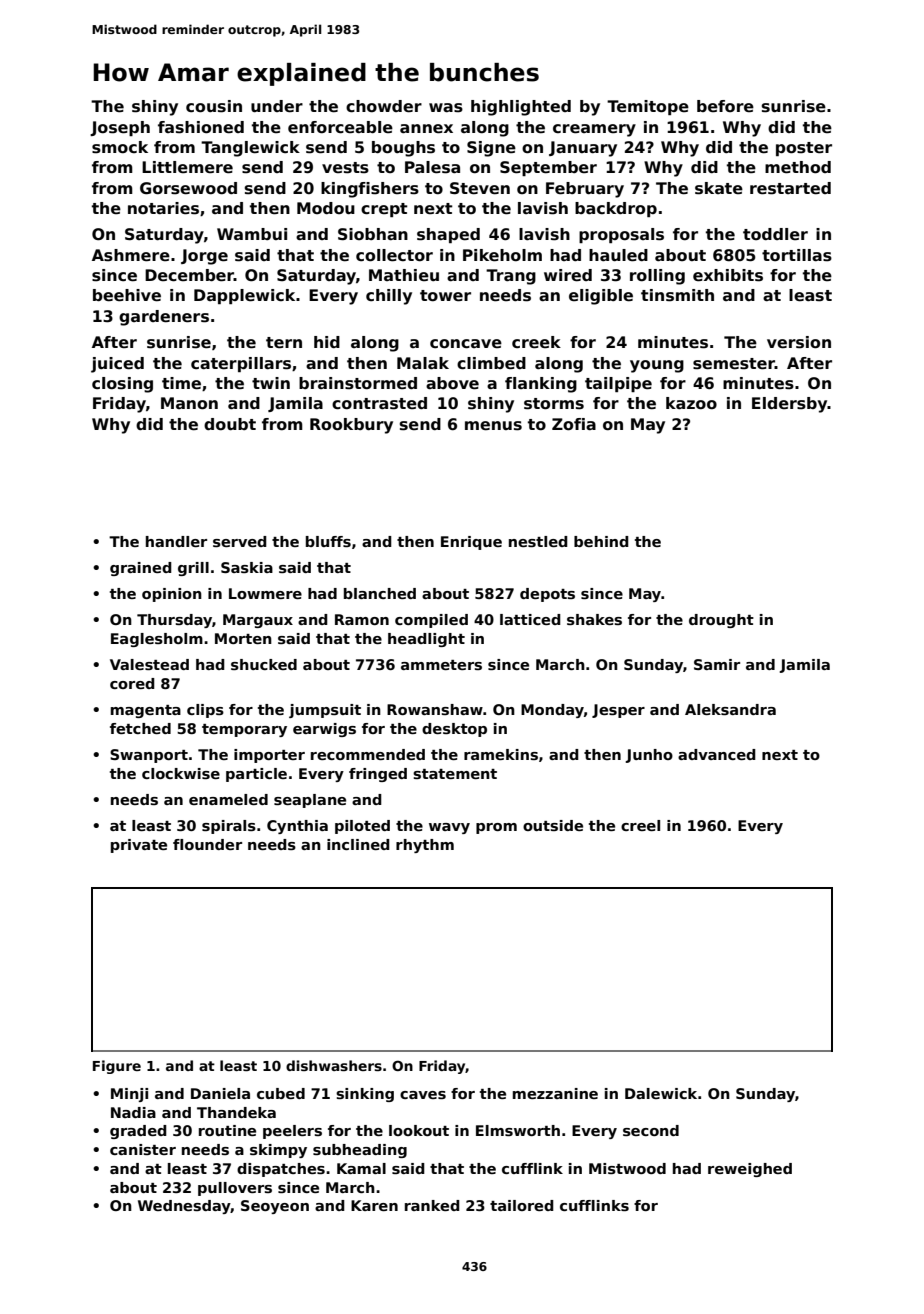 The height and width of the page is (1314, 924). Describe the element at coordinates (522, 1205) in the page. I see `tailored` at that location.
